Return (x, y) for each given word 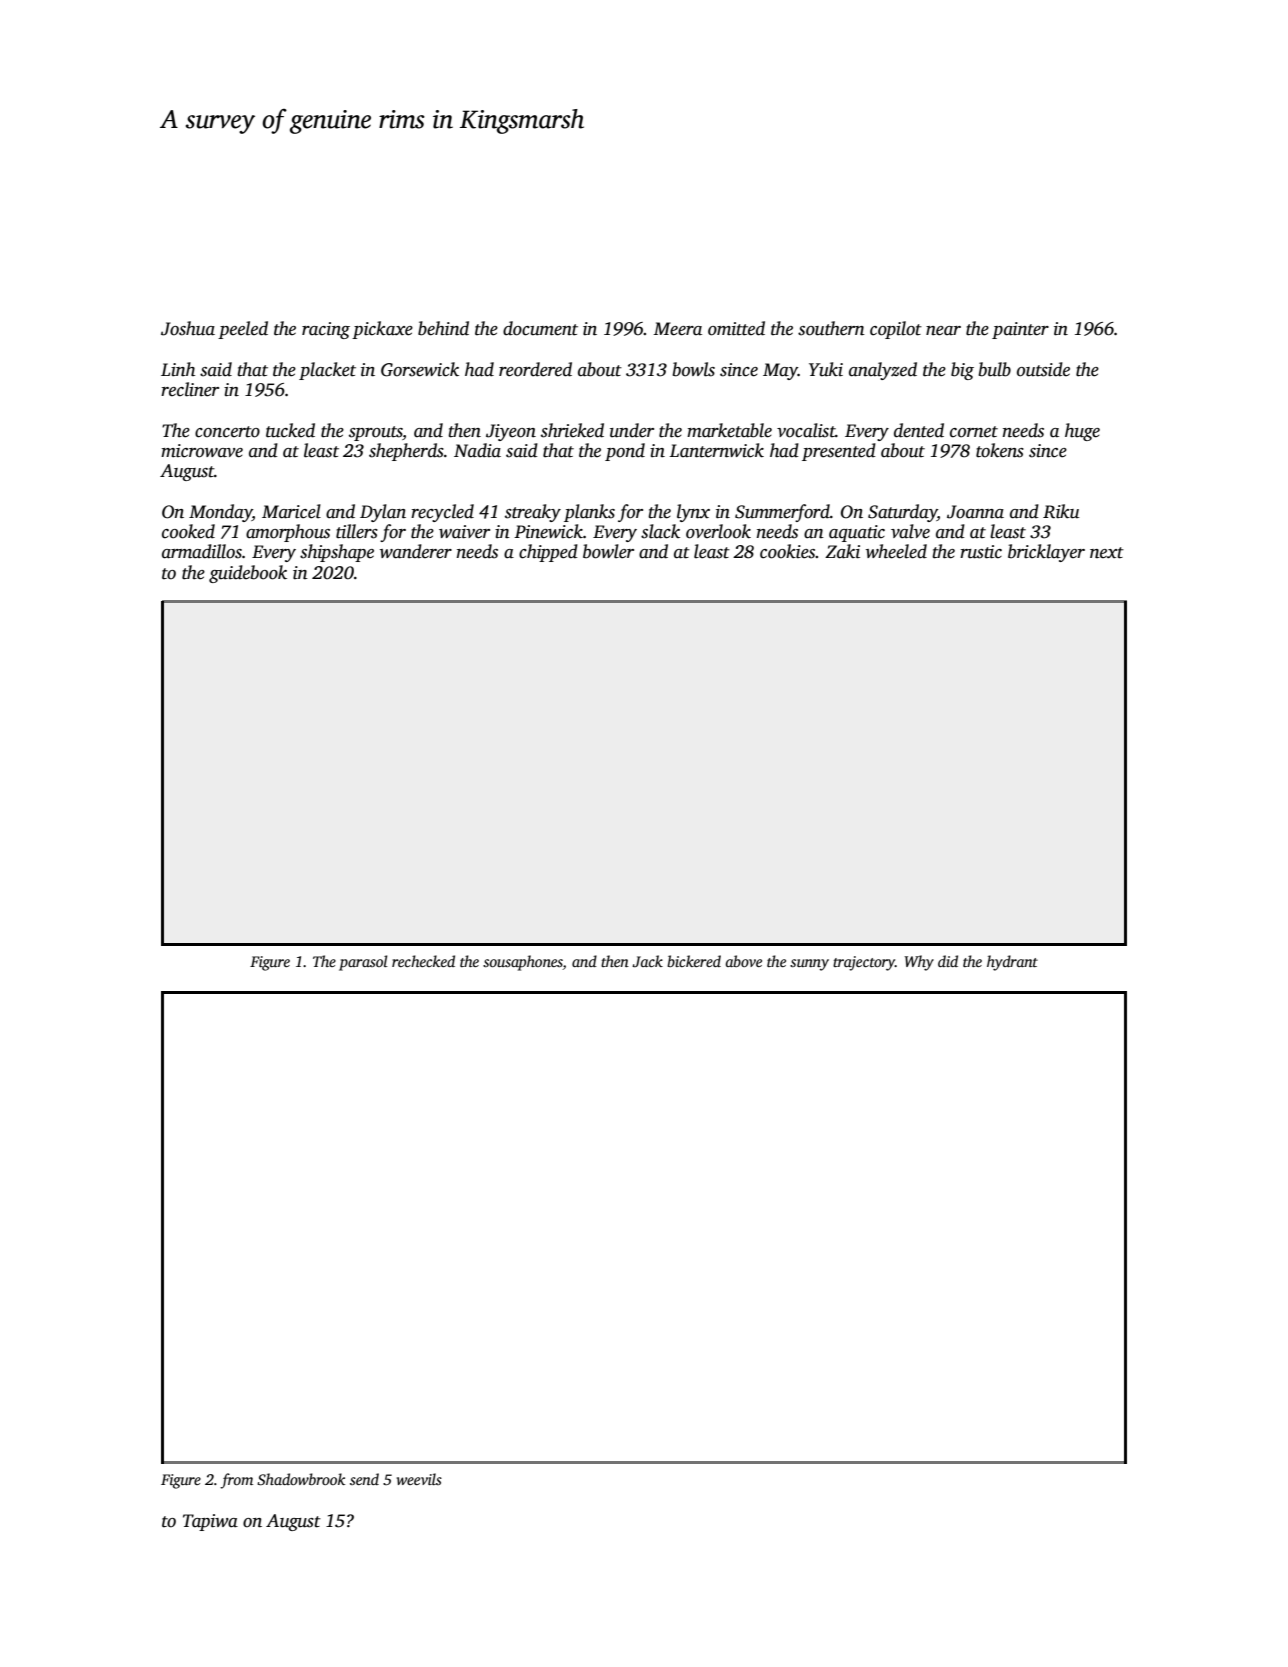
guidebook (248, 574)
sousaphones (523, 963)
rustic (981, 552)
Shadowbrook (301, 1479)
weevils (419, 1479)
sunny (809, 965)
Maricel (291, 511)
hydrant (1012, 963)
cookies (788, 551)
